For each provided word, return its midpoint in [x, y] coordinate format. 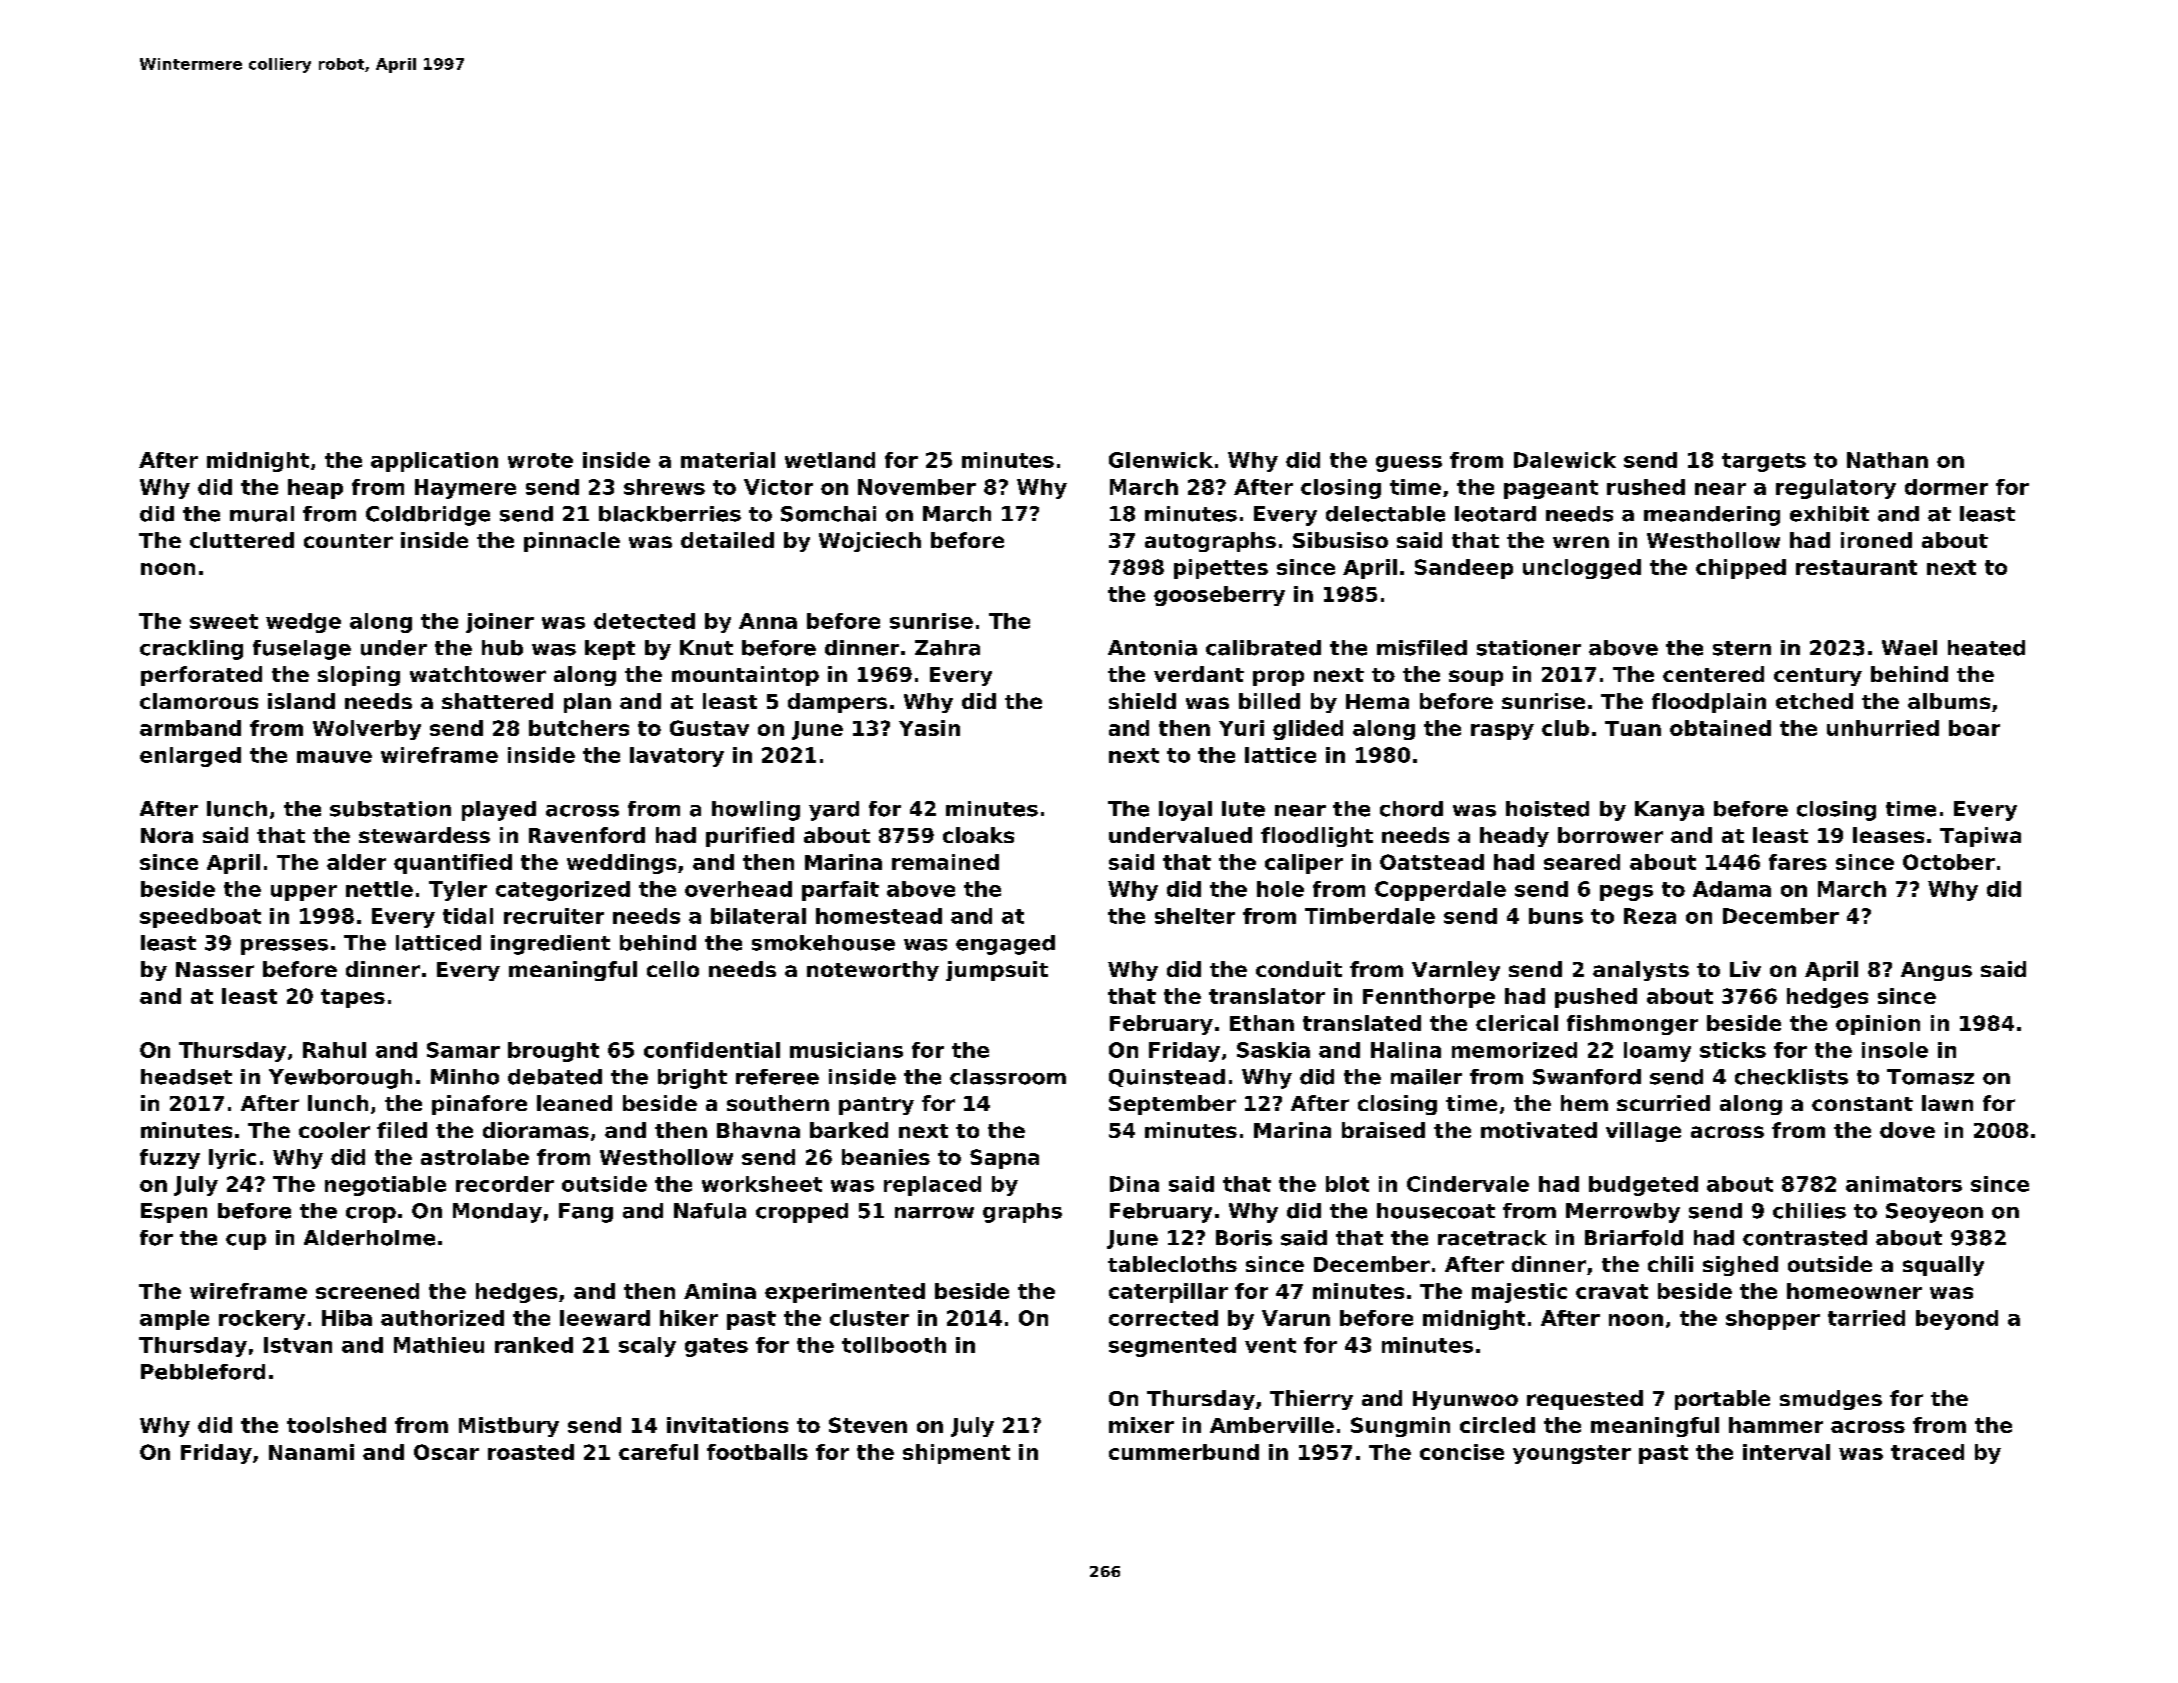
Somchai [828, 514]
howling [756, 811]
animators [1904, 1184]
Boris [1244, 1238]
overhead [738, 889]
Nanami [311, 1452]
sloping [359, 676]
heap [315, 489]
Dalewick [1565, 460]
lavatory [677, 757]
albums [1949, 701]
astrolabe [475, 1157]
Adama [1732, 889]
